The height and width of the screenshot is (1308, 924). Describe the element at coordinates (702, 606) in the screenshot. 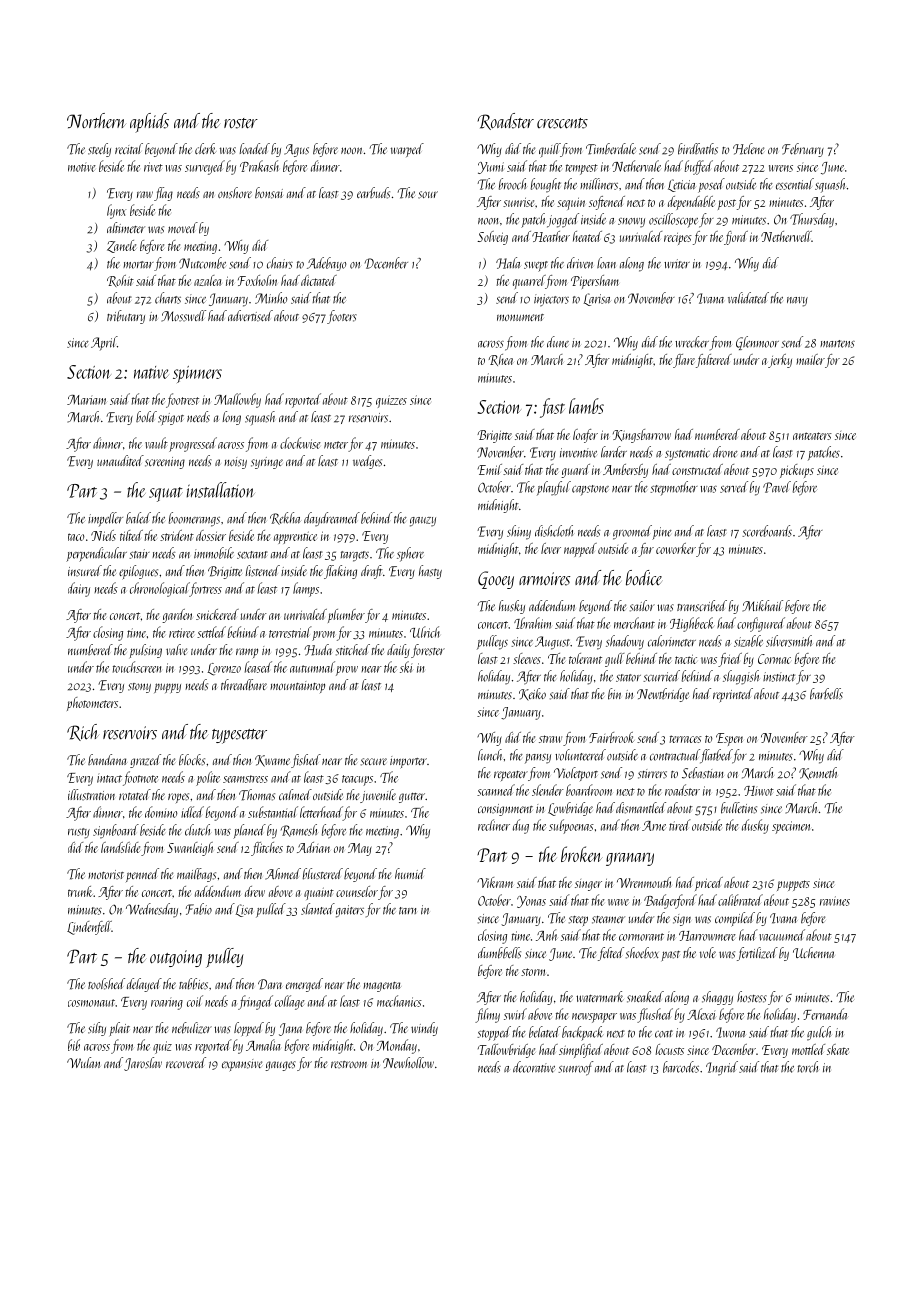

I see `transcribed` at that location.
